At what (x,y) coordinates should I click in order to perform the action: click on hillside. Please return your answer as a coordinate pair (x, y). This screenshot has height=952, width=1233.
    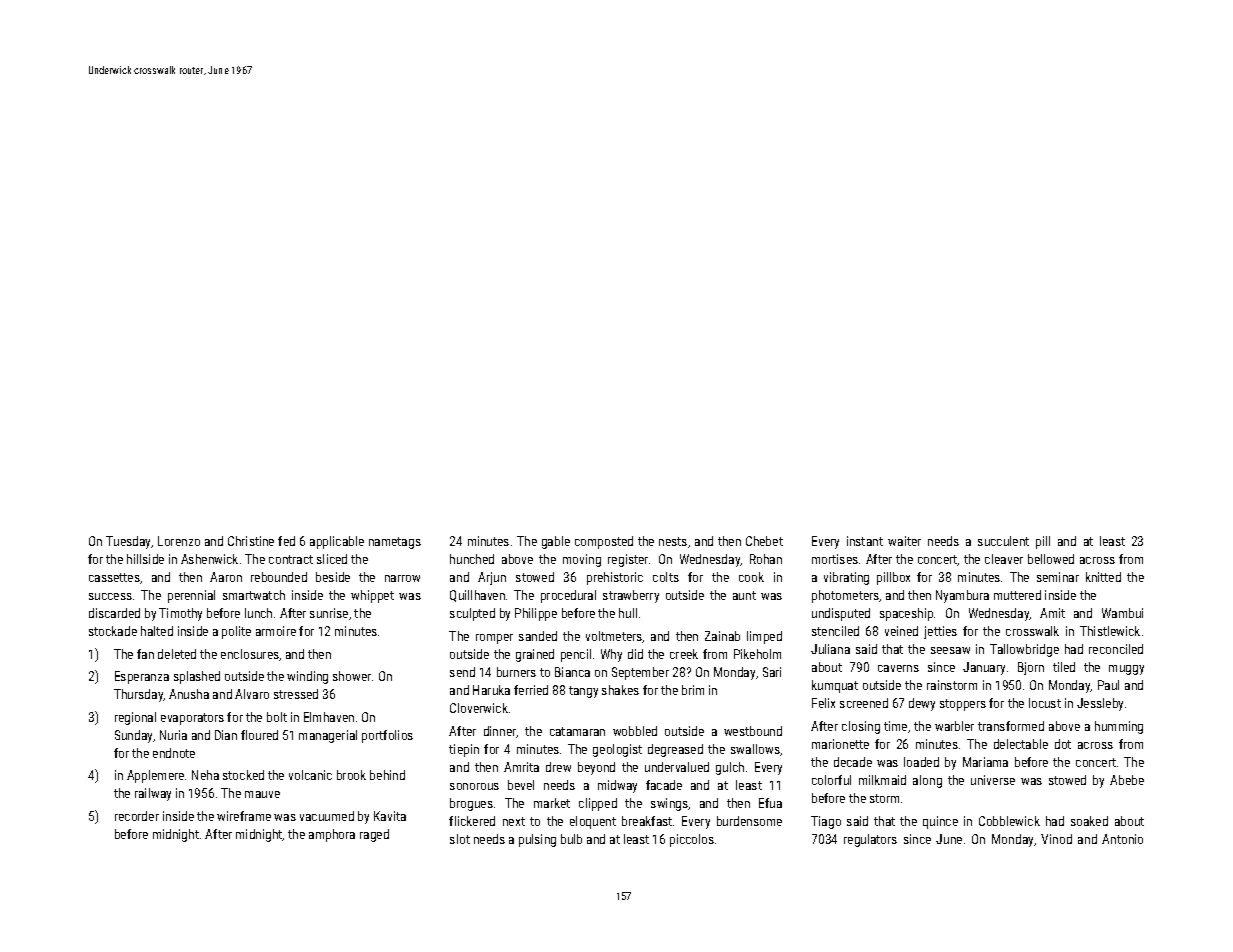
    Looking at the image, I should click on (145, 559).
